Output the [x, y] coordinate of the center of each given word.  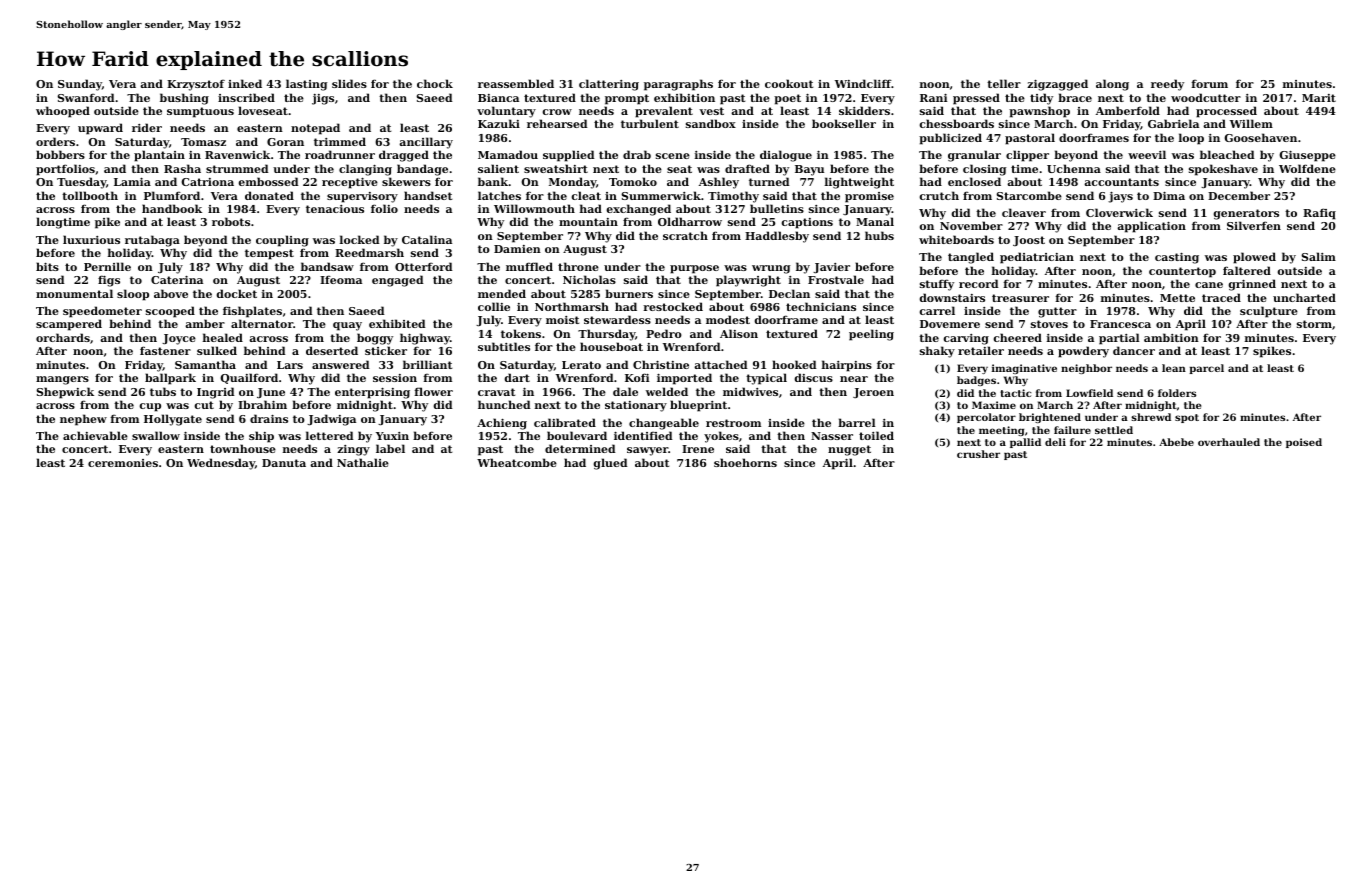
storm [1314, 324]
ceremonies [123, 463]
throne [578, 266]
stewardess [617, 319]
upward [100, 129]
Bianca [498, 98]
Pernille [107, 266]
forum [1209, 83]
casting [1177, 258]
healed [223, 337]
